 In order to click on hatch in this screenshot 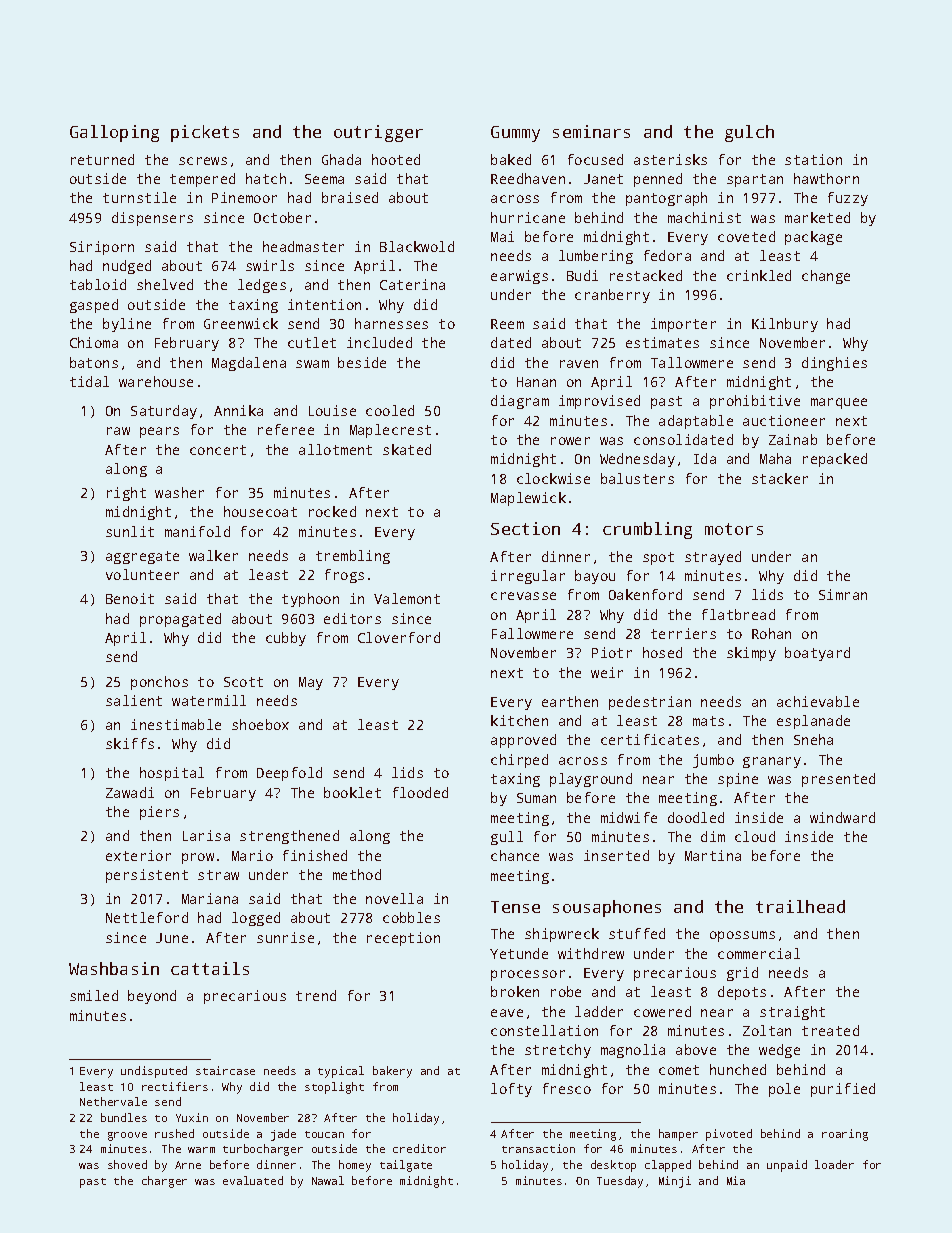, I will do `click(266, 178)`.
